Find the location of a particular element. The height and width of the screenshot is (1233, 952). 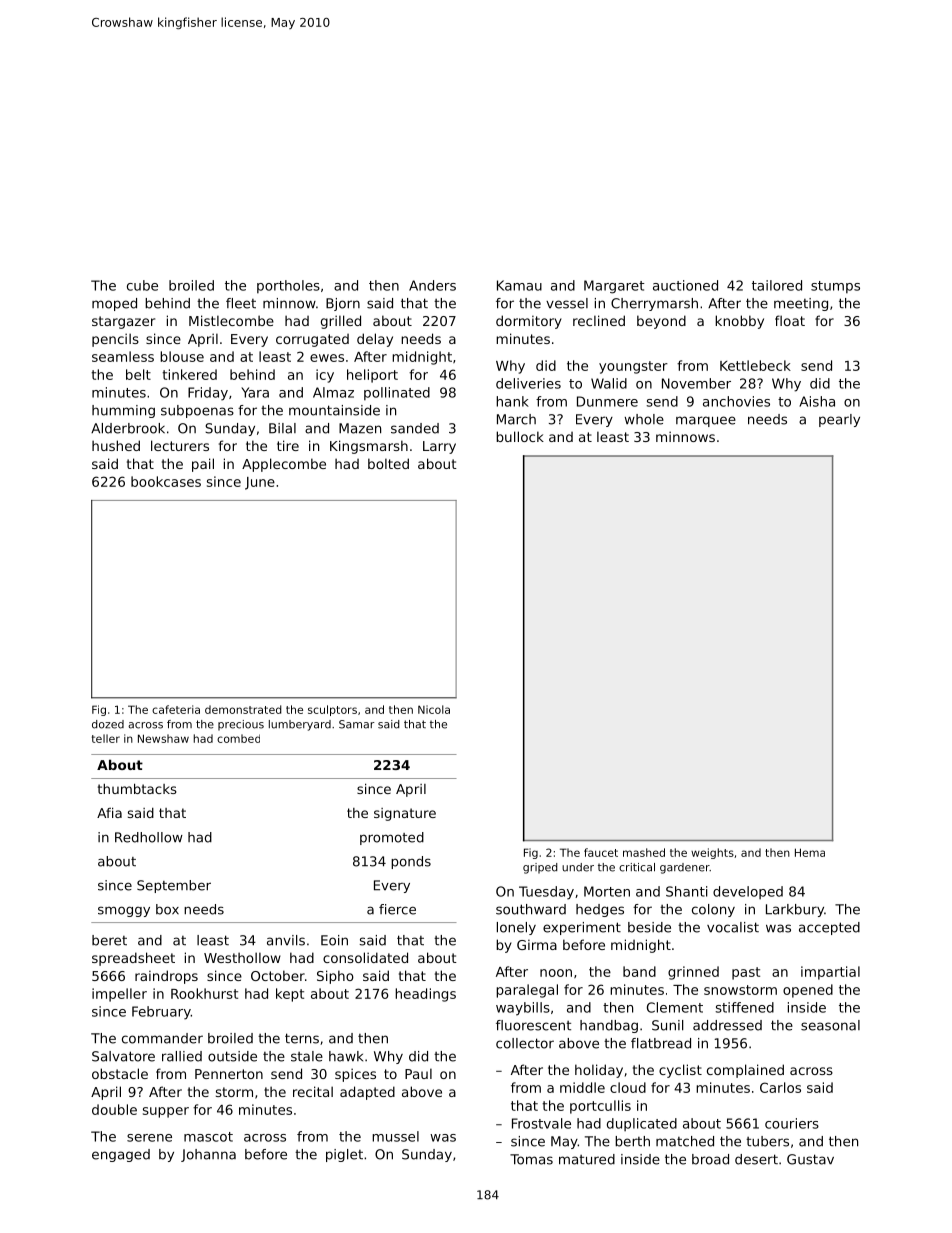

Afia is located at coordinates (109, 812).
